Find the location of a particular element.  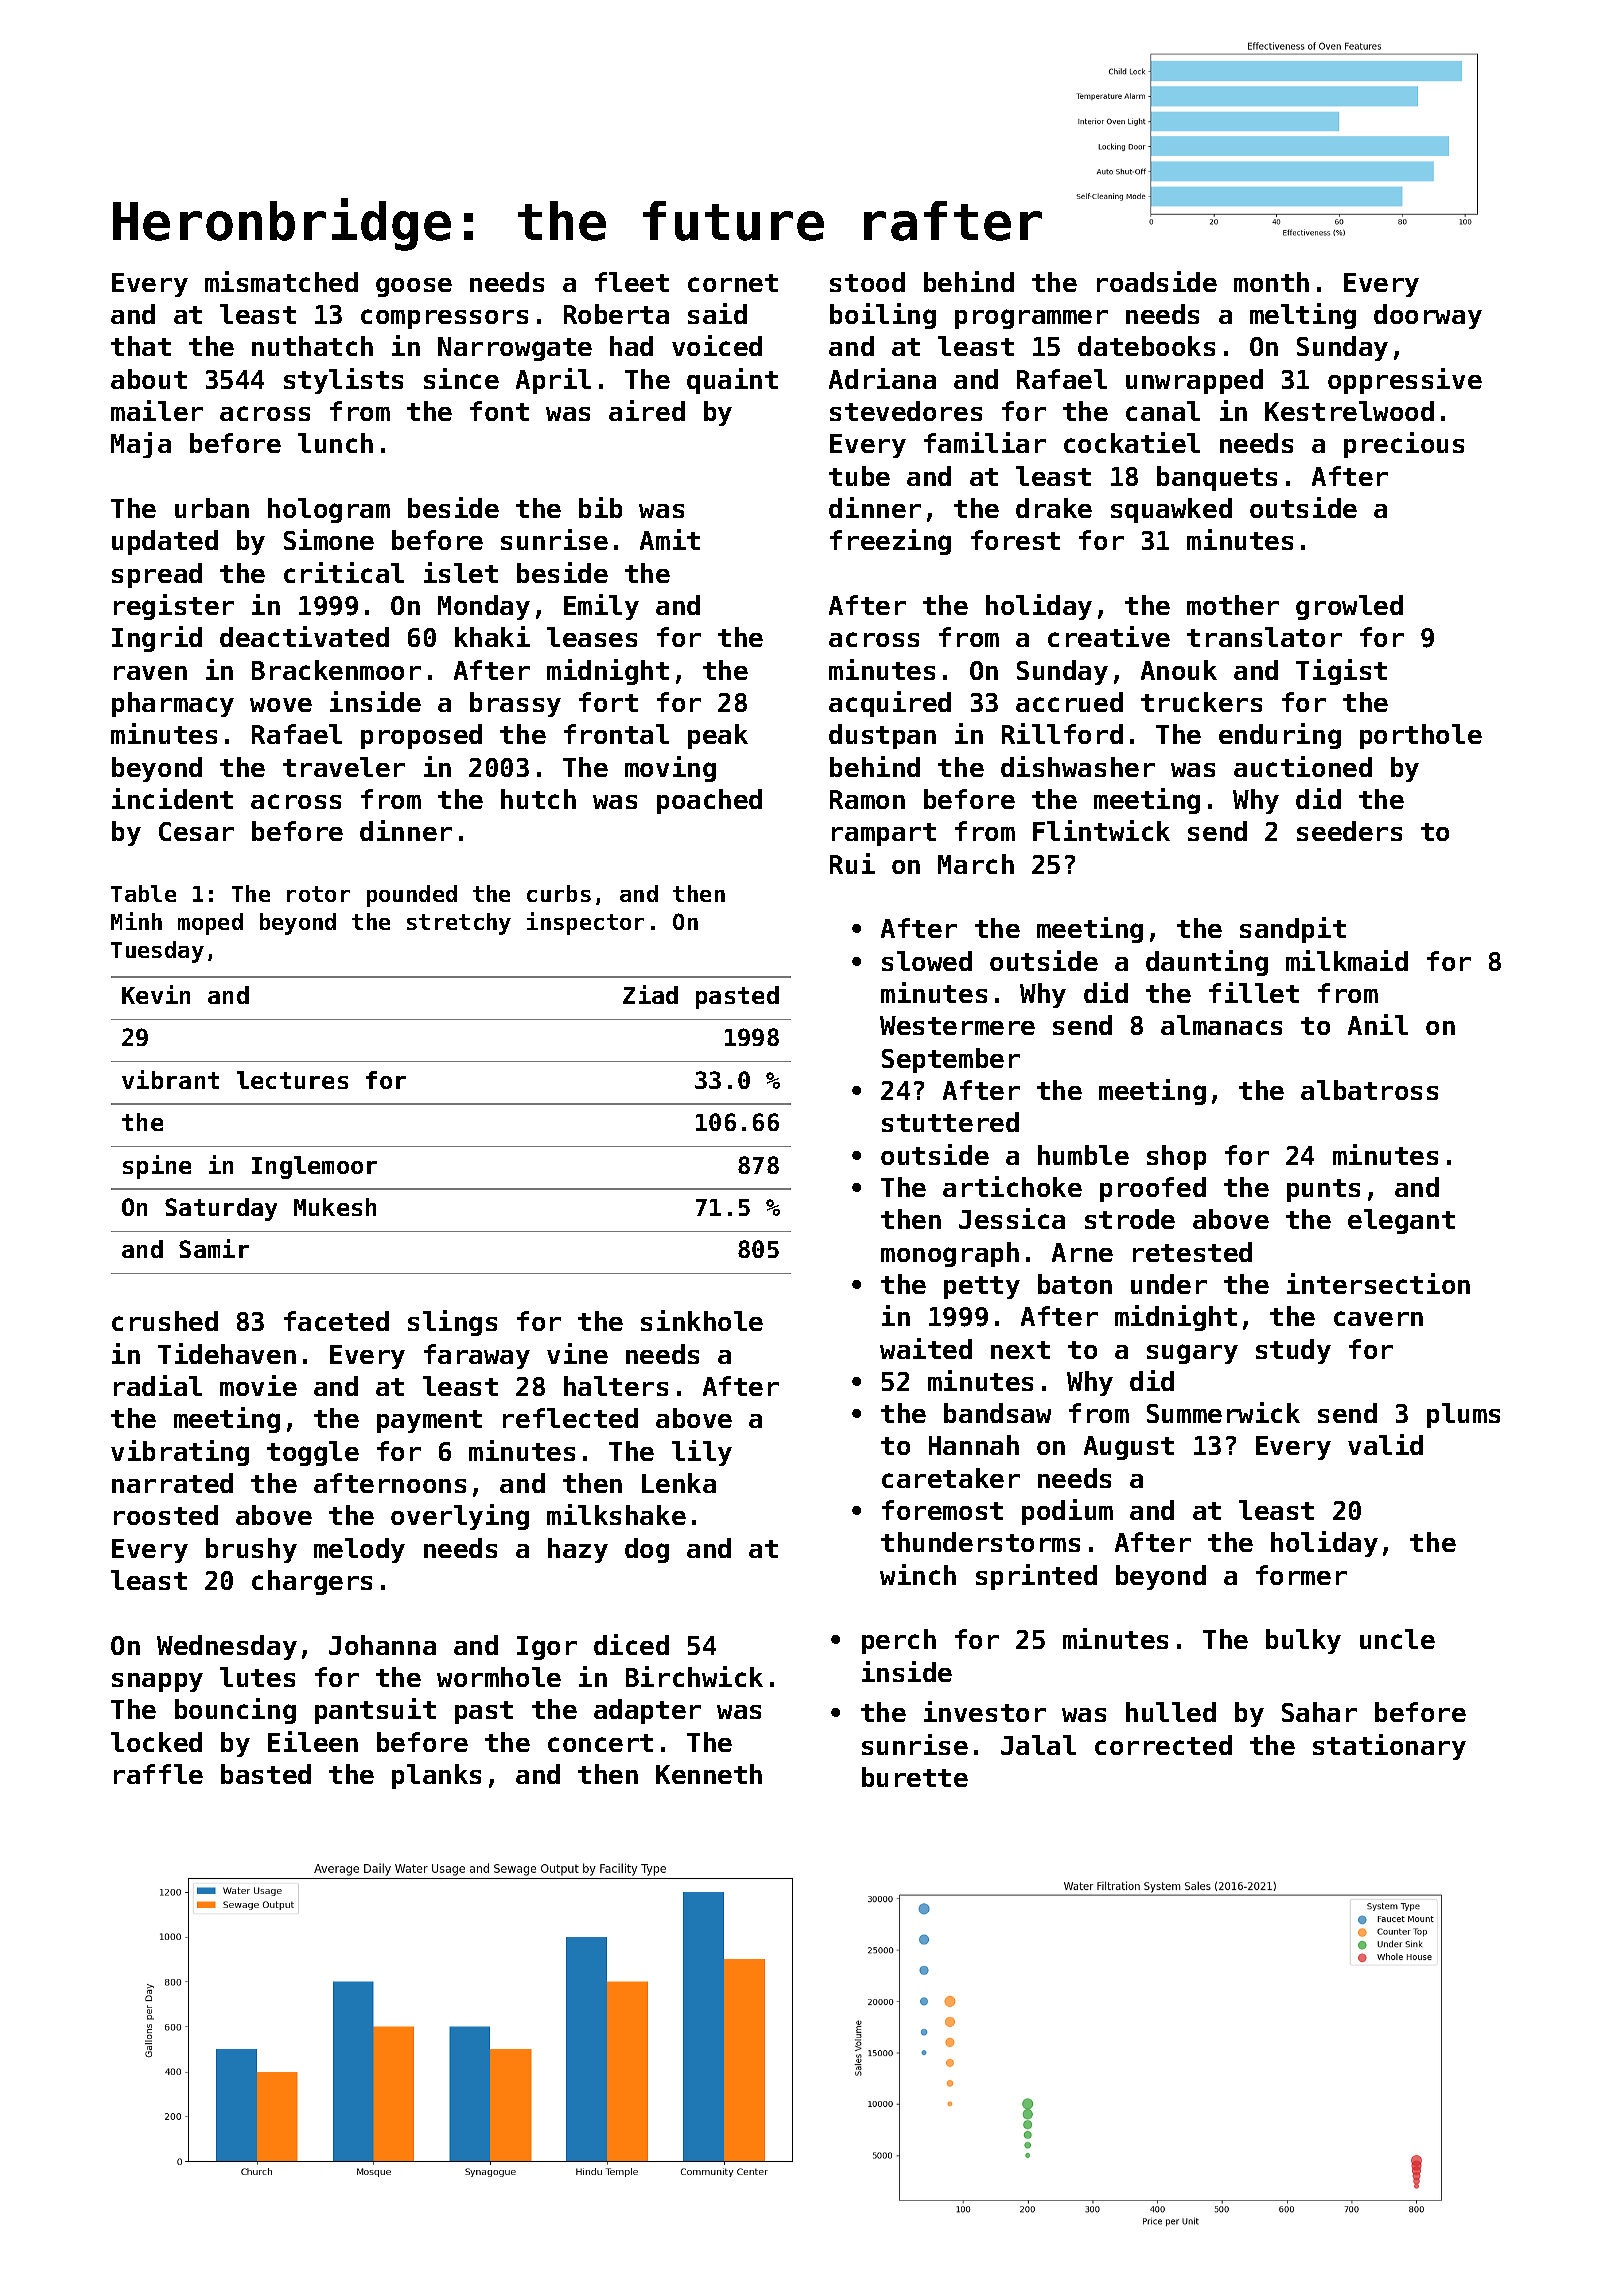

elegant is located at coordinates (1401, 1221).
